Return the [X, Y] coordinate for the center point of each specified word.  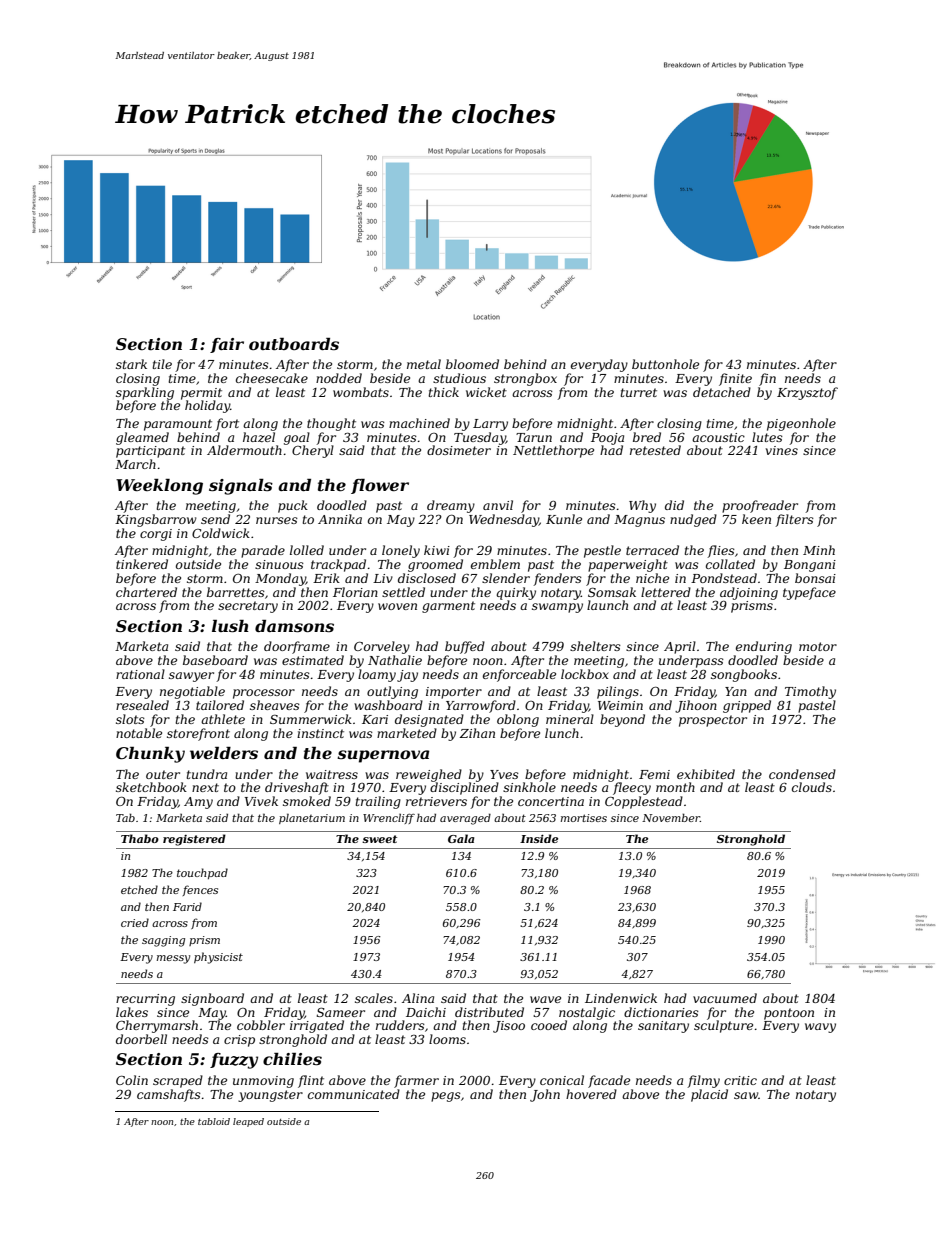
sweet [379, 839]
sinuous [279, 564]
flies [721, 551]
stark [131, 364]
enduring [764, 647]
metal [424, 364]
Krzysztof [807, 393]
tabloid [214, 1121]
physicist [218, 958]
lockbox [585, 674]
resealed [142, 705]
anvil [498, 505]
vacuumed [725, 998]
